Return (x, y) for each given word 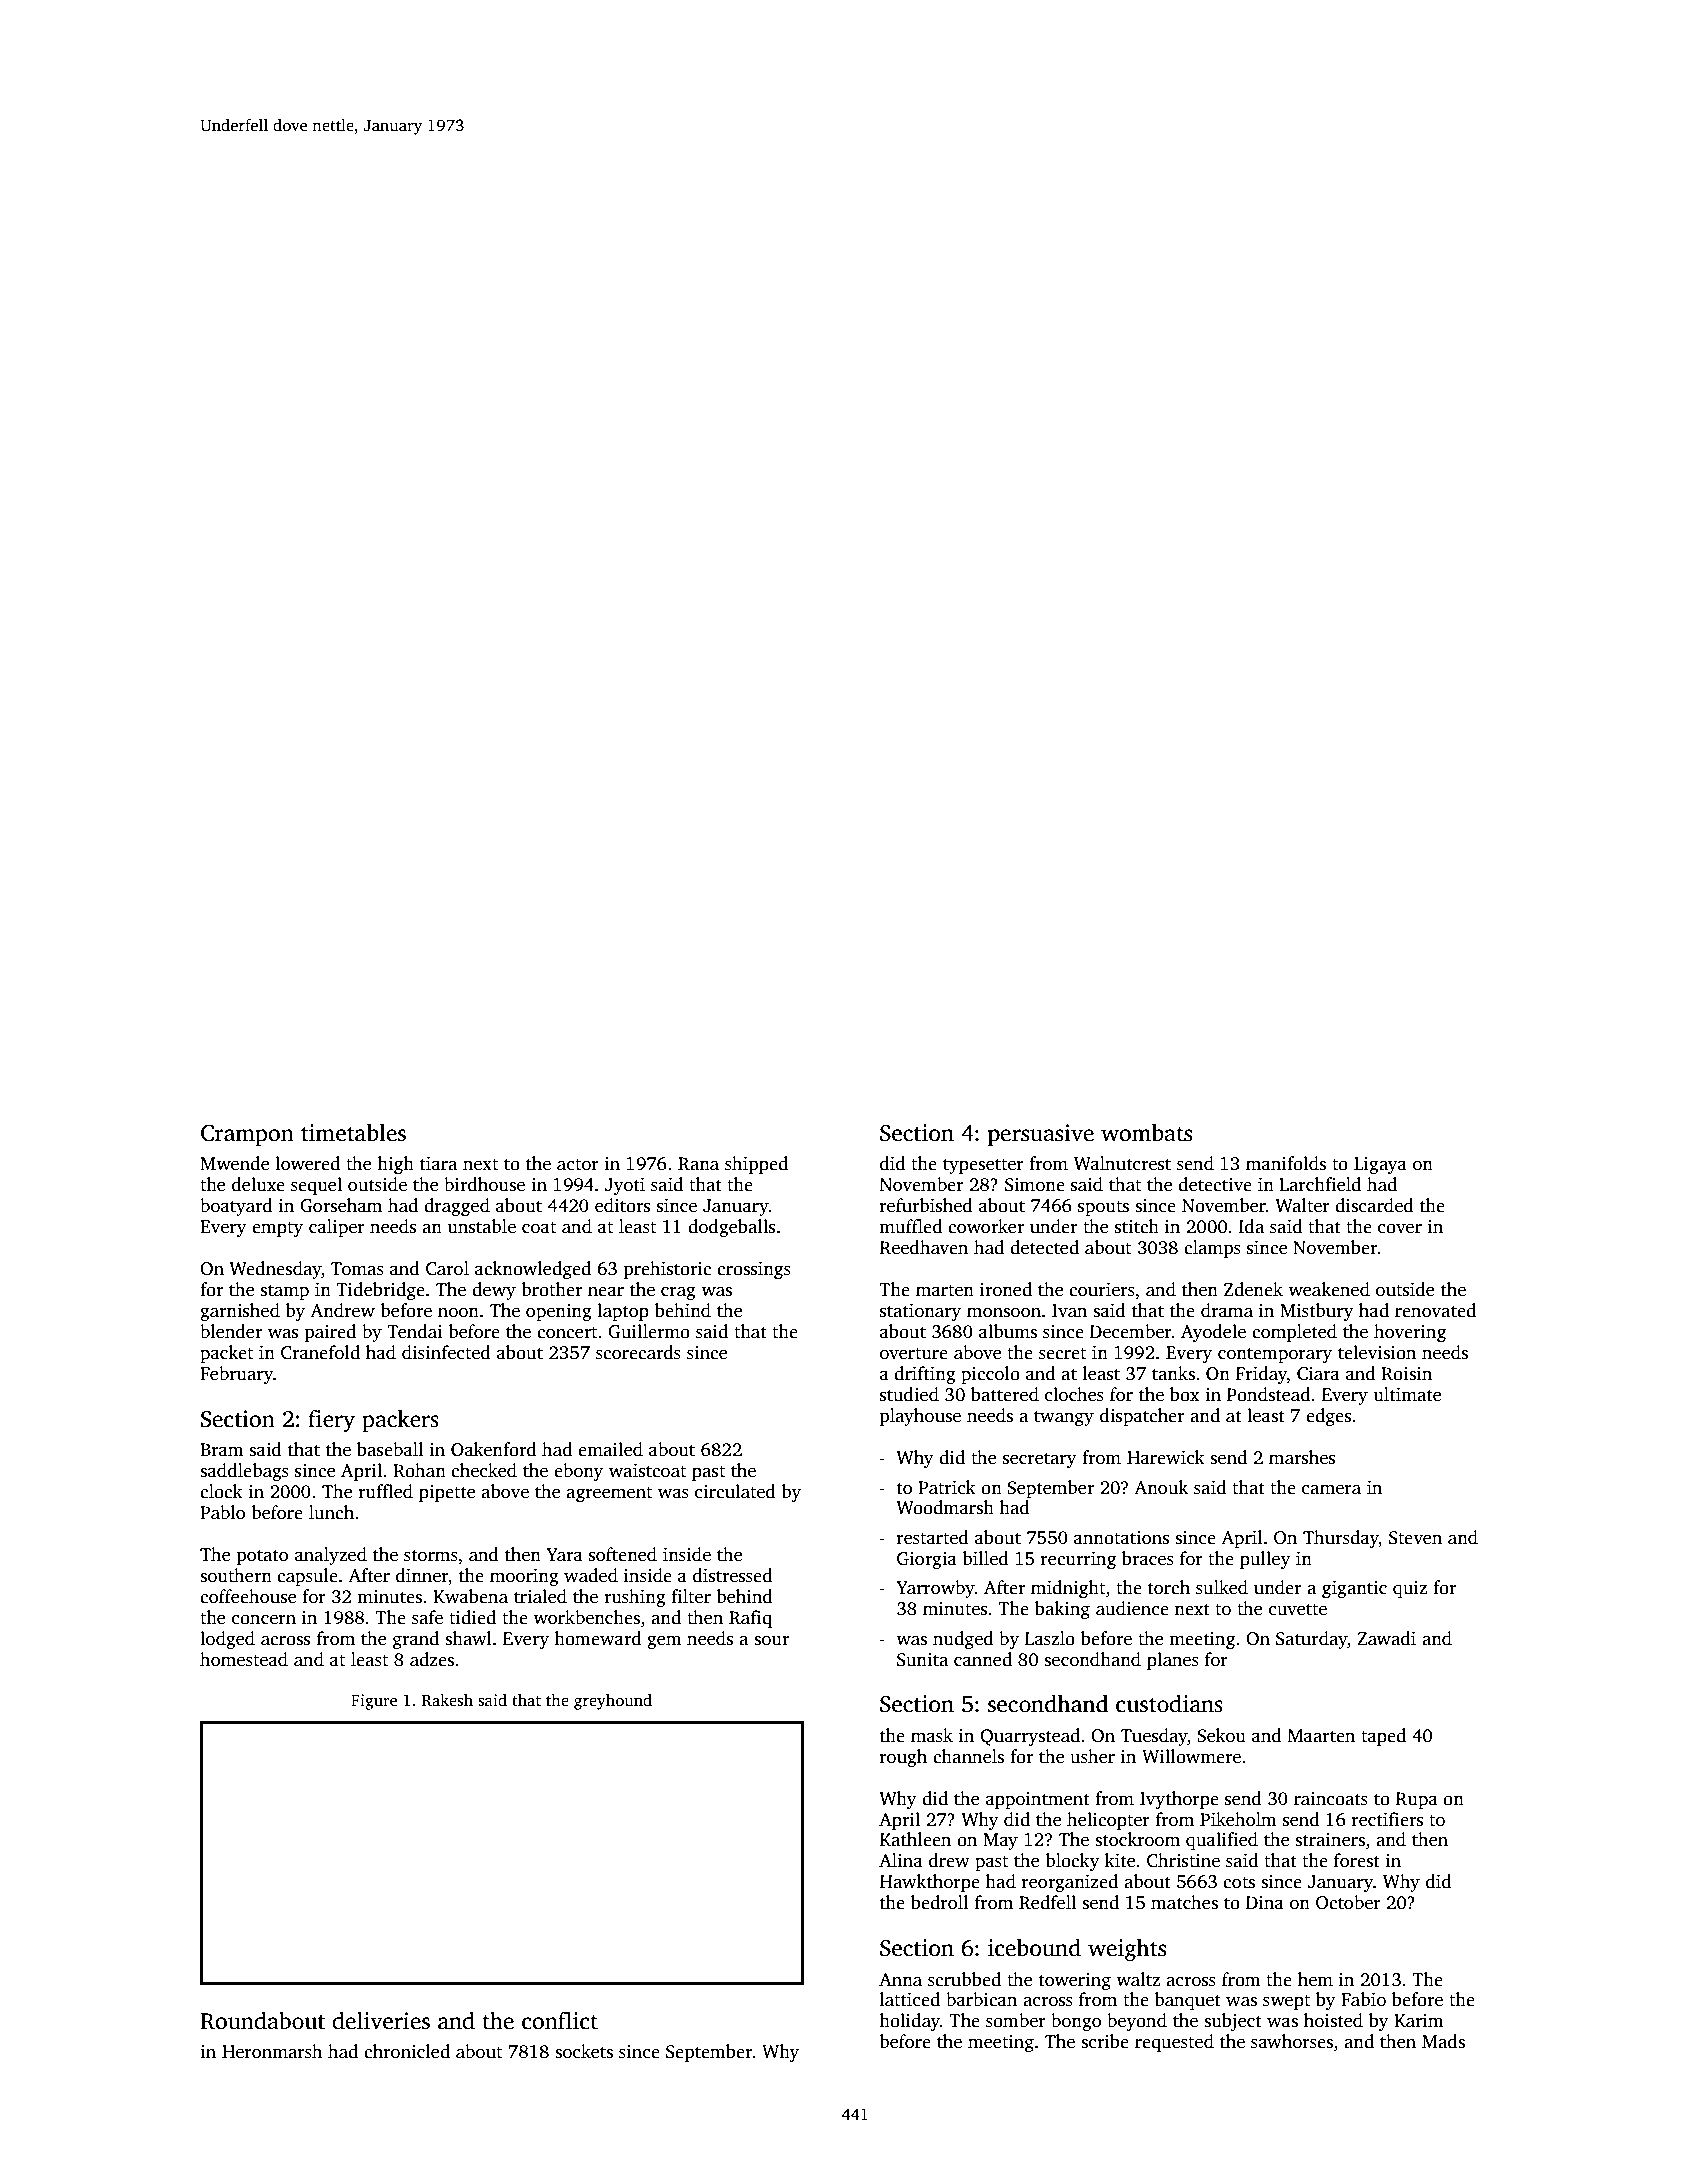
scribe (1105, 2041)
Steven (1415, 1538)
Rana (698, 1164)
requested (1174, 2043)
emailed (610, 1449)
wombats (1146, 1133)
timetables (353, 1133)
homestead (244, 1659)
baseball (390, 1449)
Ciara (1318, 1374)
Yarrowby (935, 1589)
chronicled (407, 2051)
